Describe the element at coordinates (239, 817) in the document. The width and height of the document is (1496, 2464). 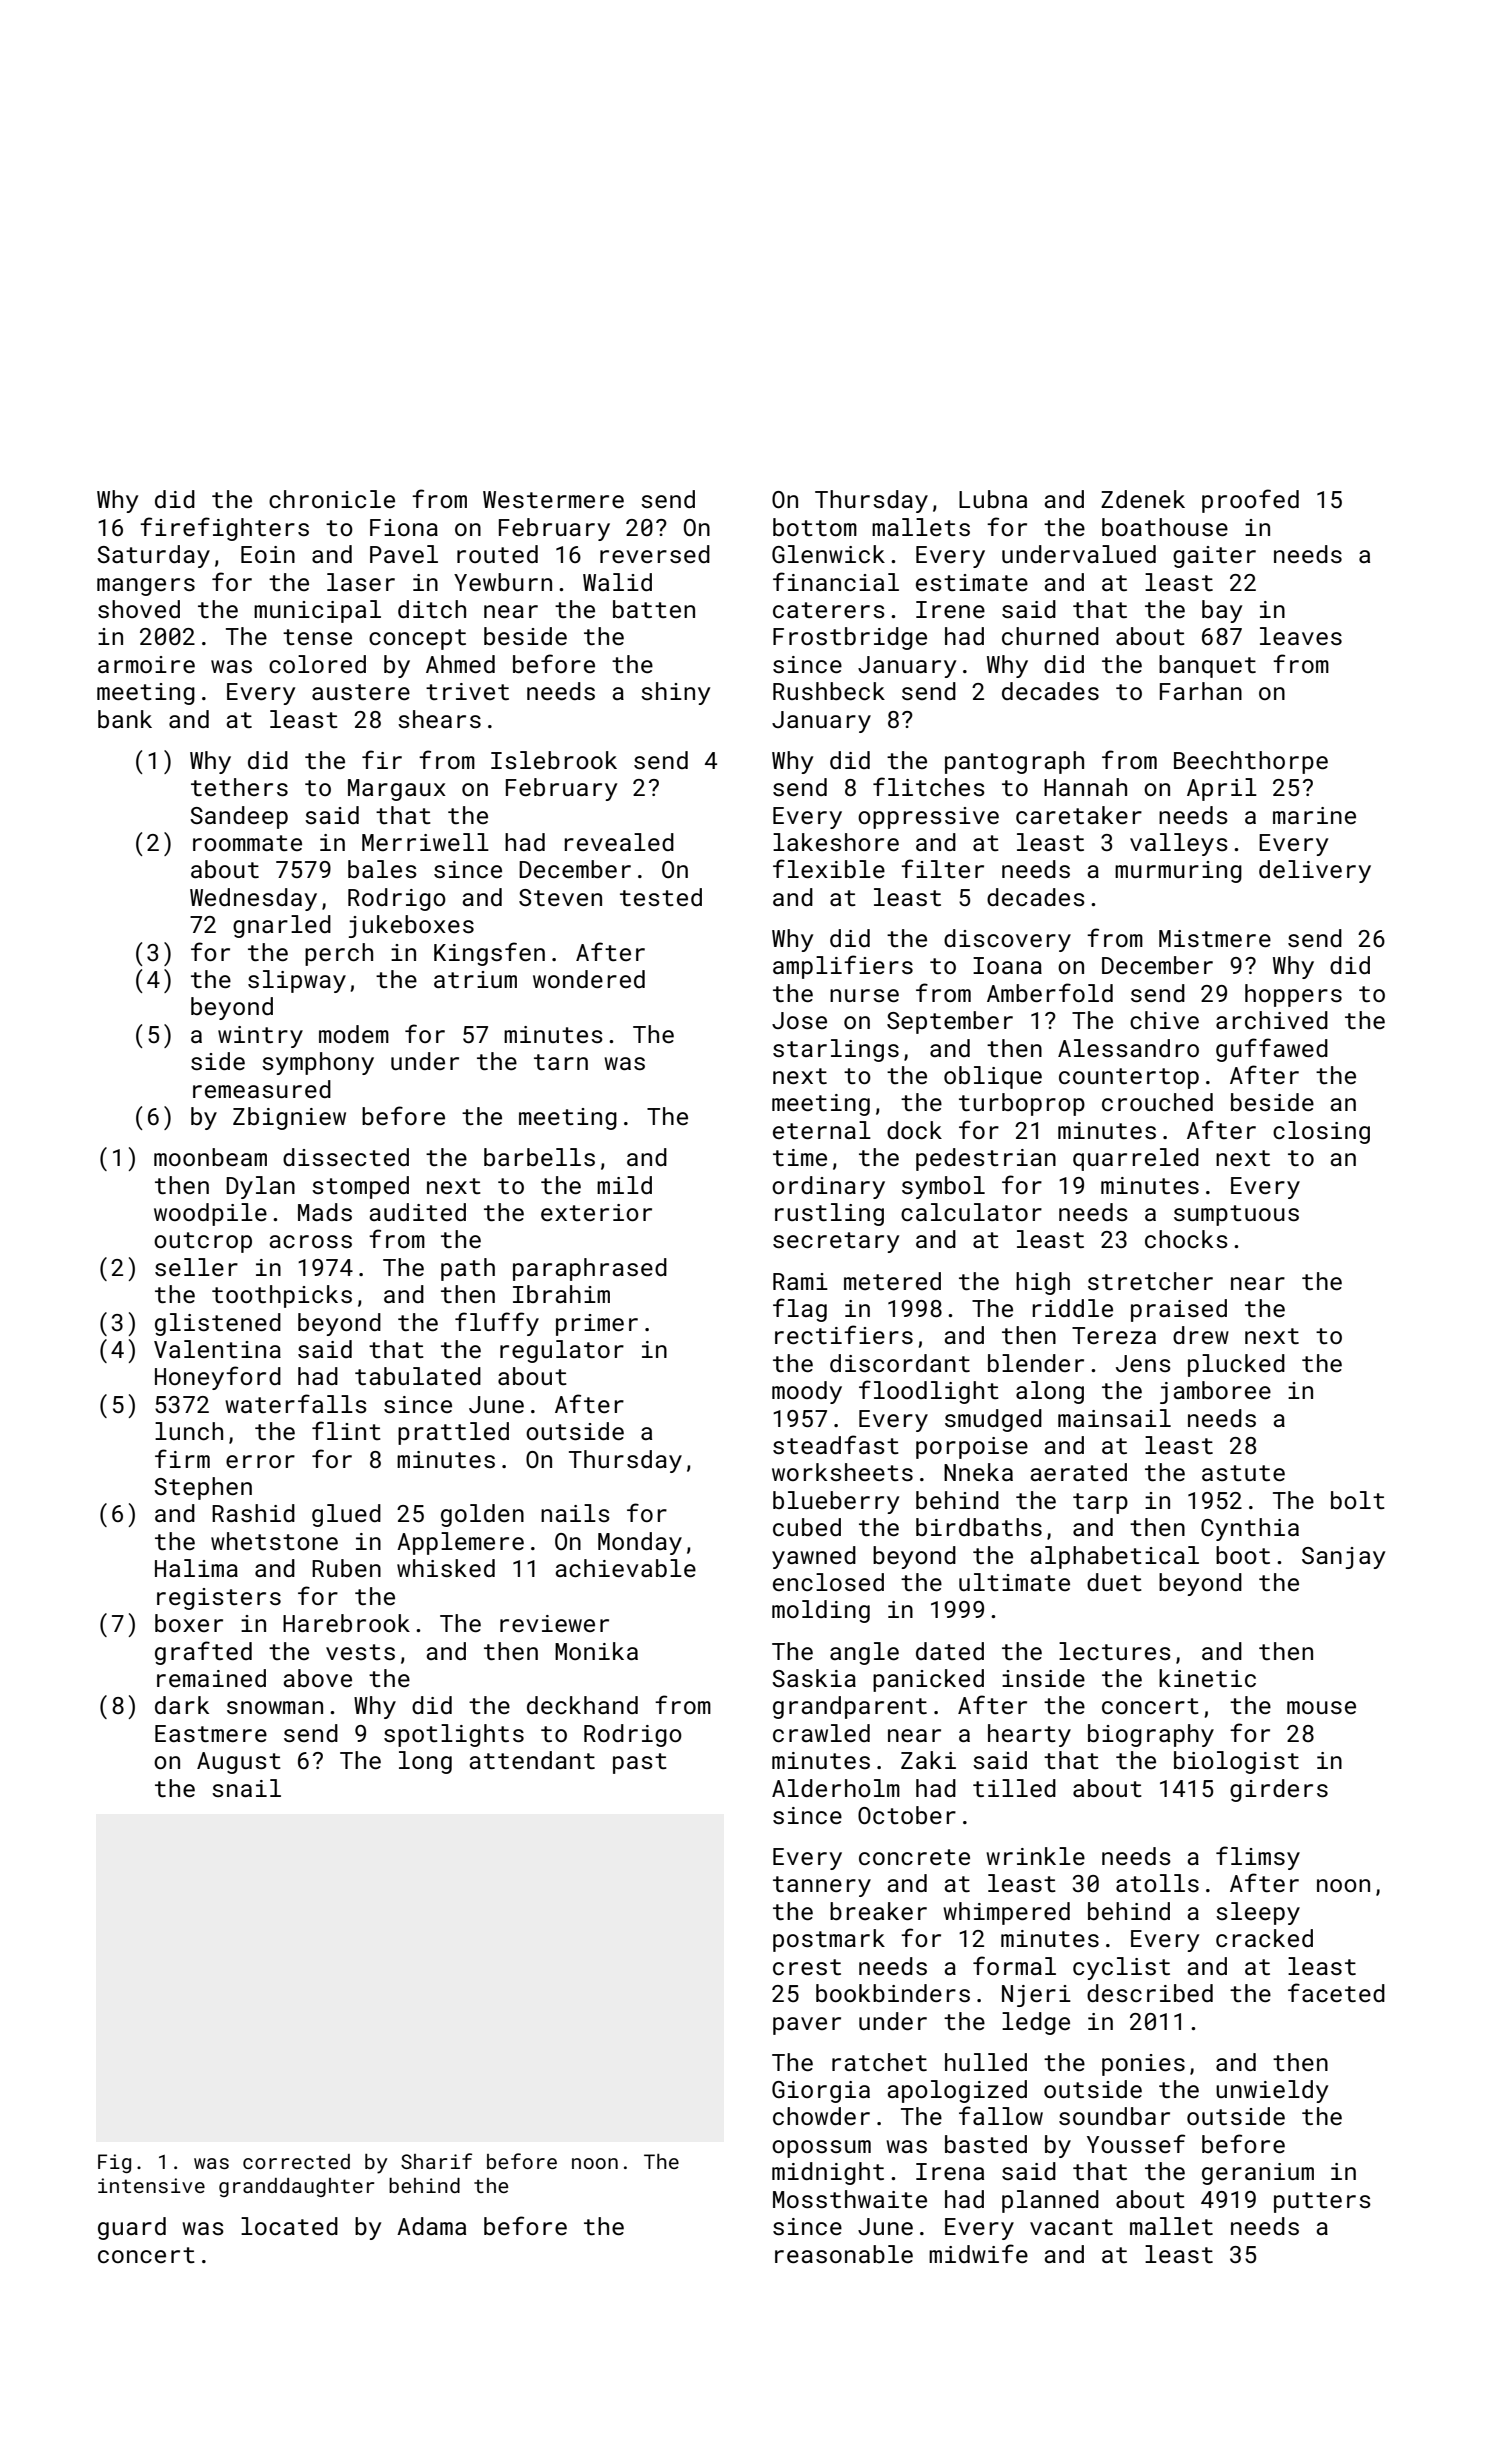
I see `Sandeep` at that location.
